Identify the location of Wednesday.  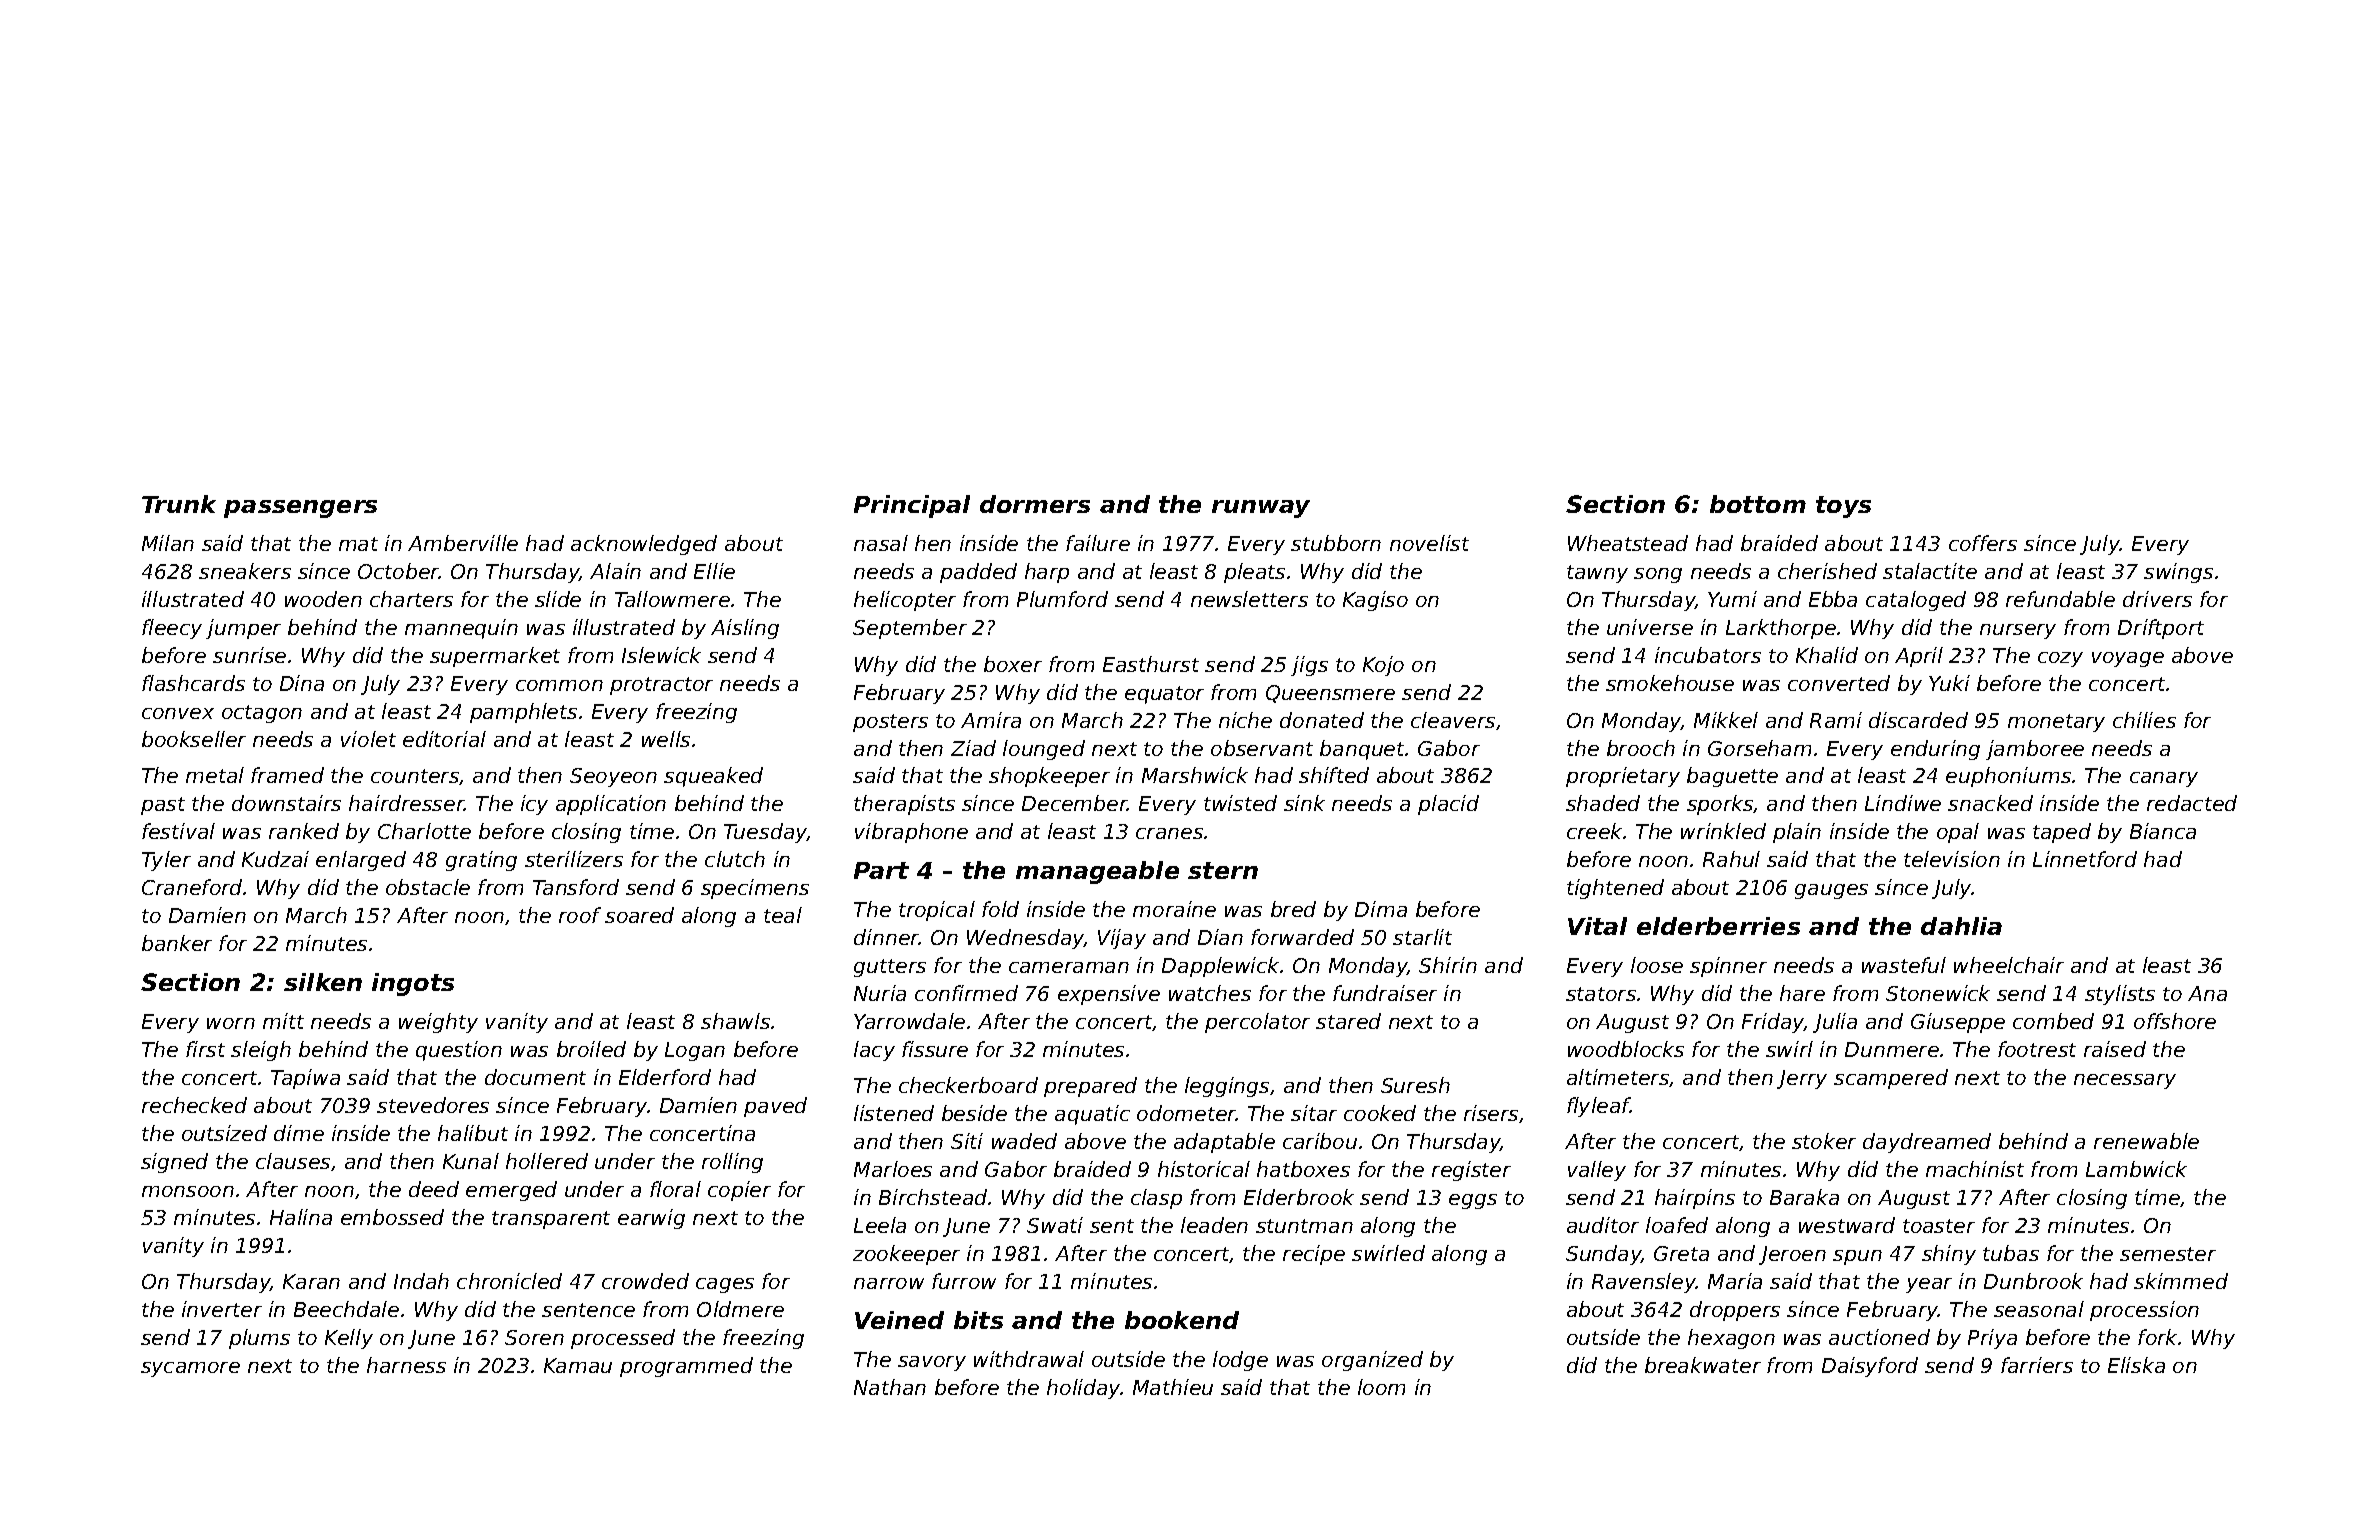
(1025, 939).
